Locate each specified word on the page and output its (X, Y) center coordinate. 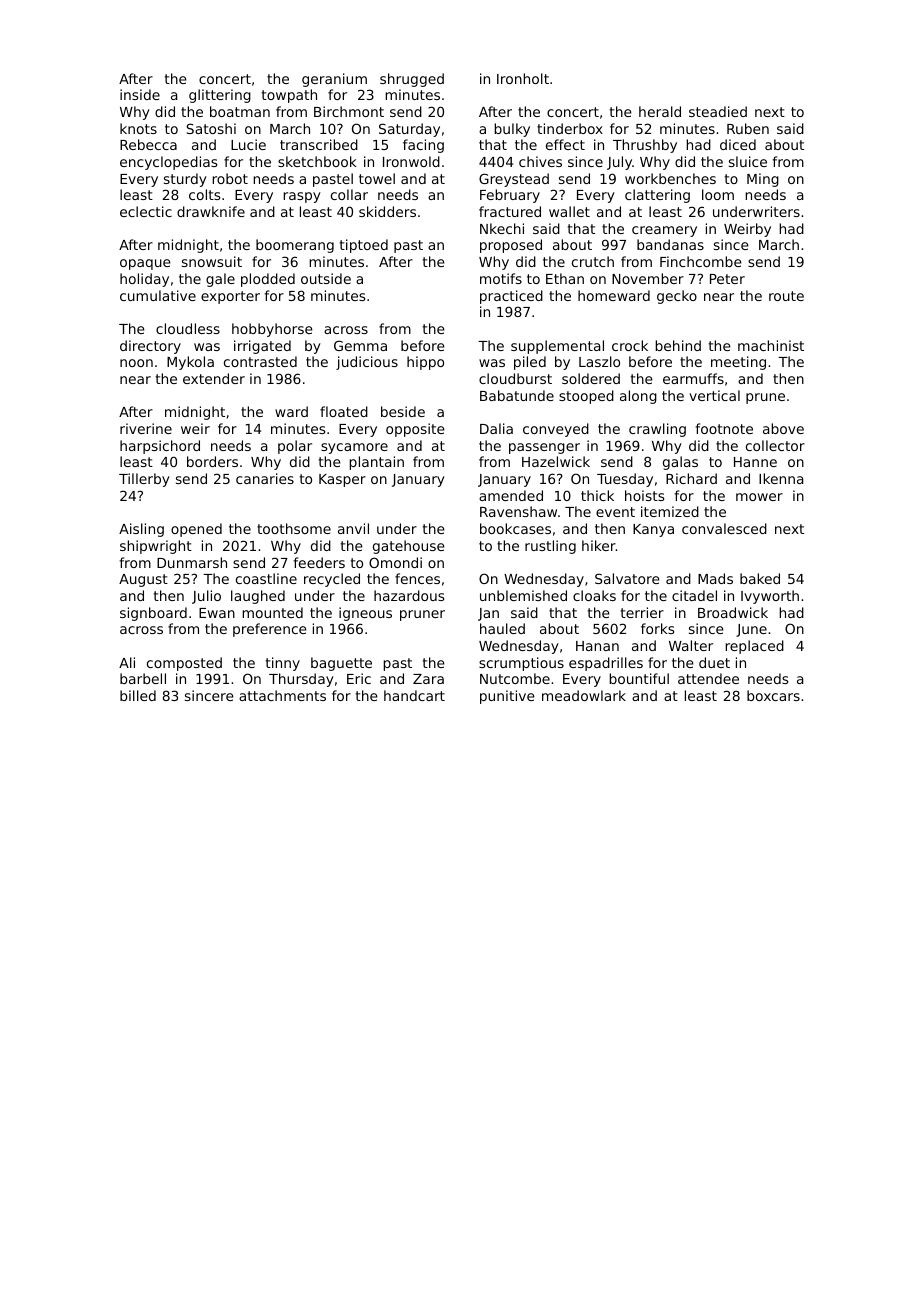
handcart (414, 695)
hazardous (409, 595)
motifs (501, 278)
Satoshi (211, 128)
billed (138, 695)
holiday (144, 280)
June (751, 630)
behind (678, 345)
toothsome (294, 528)
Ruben (748, 128)
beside (403, 411)
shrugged (412, 80)
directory (150, 347)
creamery (664, 231)
